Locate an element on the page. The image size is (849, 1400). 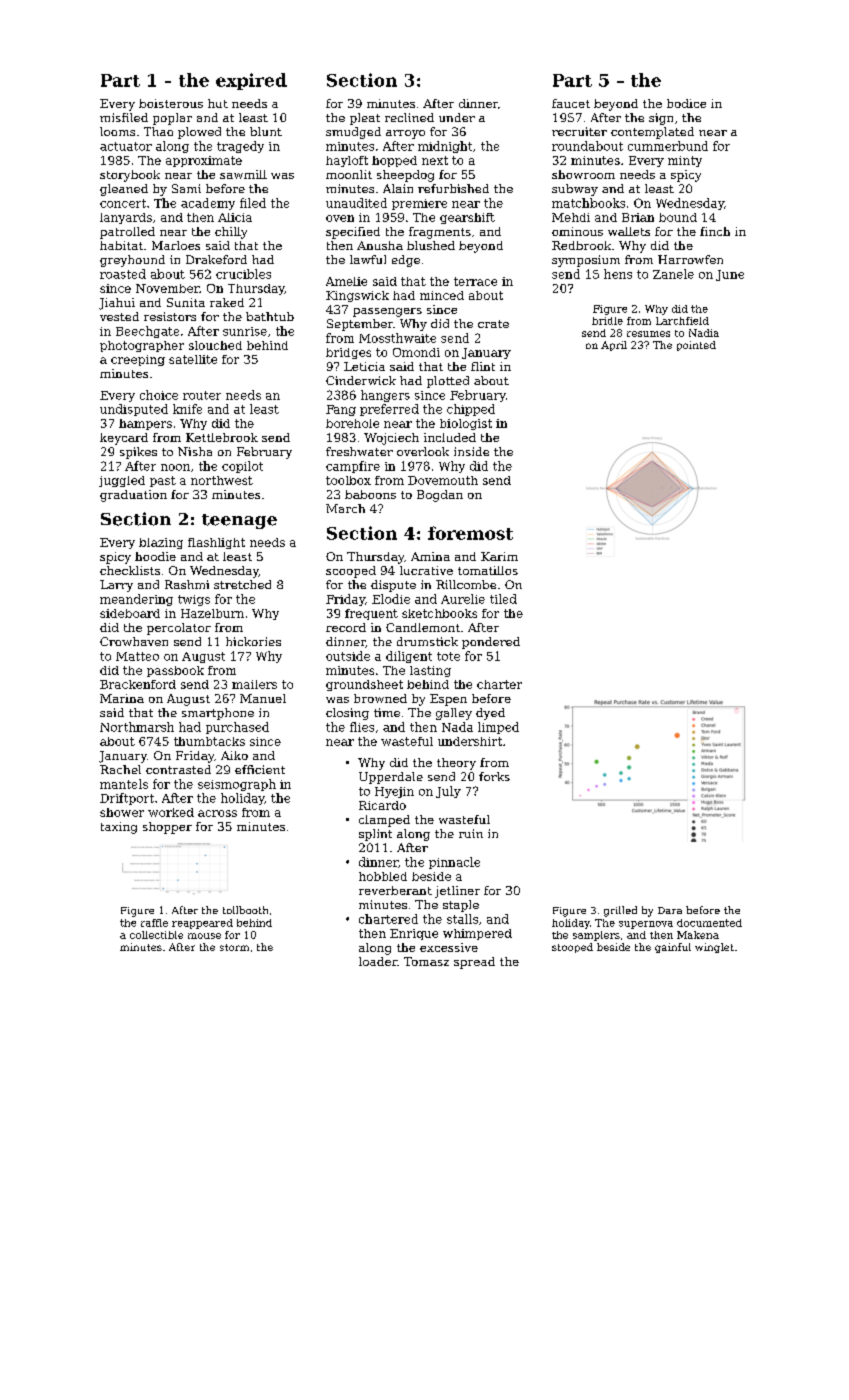
contrasted is located at coordinates (178, 769).
